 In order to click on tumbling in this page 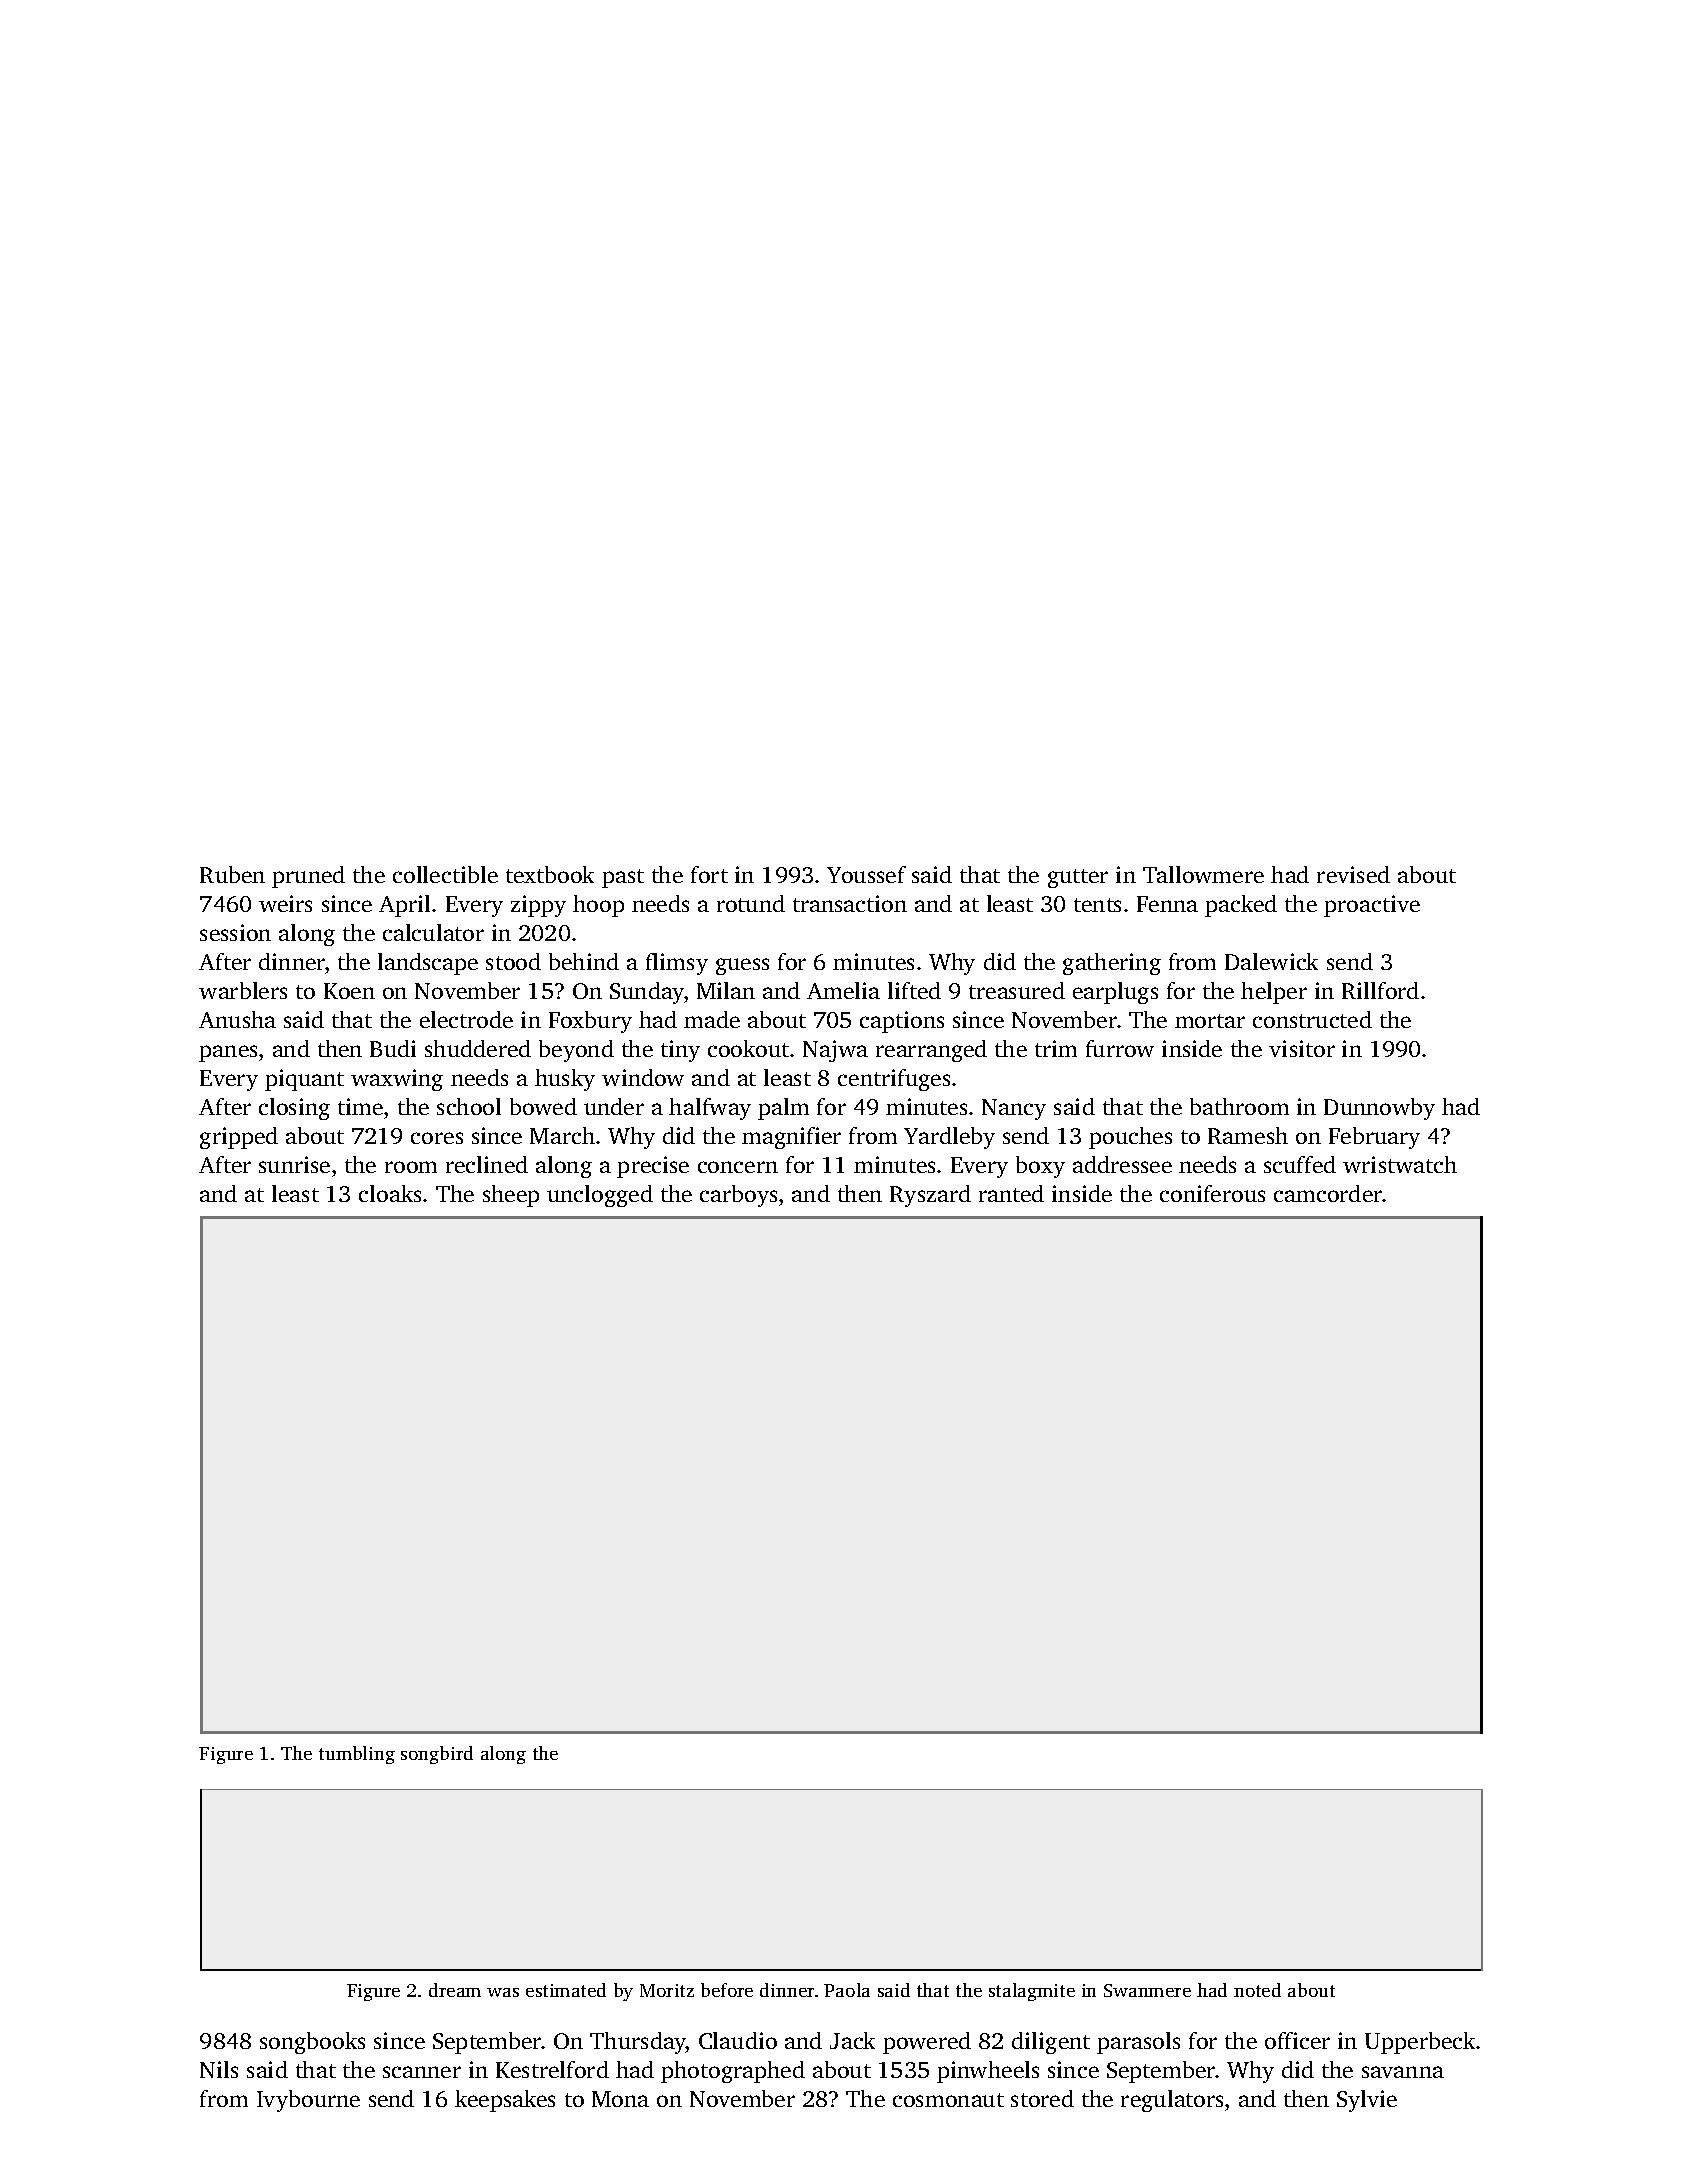, I will do `click(357, 1755)`.
